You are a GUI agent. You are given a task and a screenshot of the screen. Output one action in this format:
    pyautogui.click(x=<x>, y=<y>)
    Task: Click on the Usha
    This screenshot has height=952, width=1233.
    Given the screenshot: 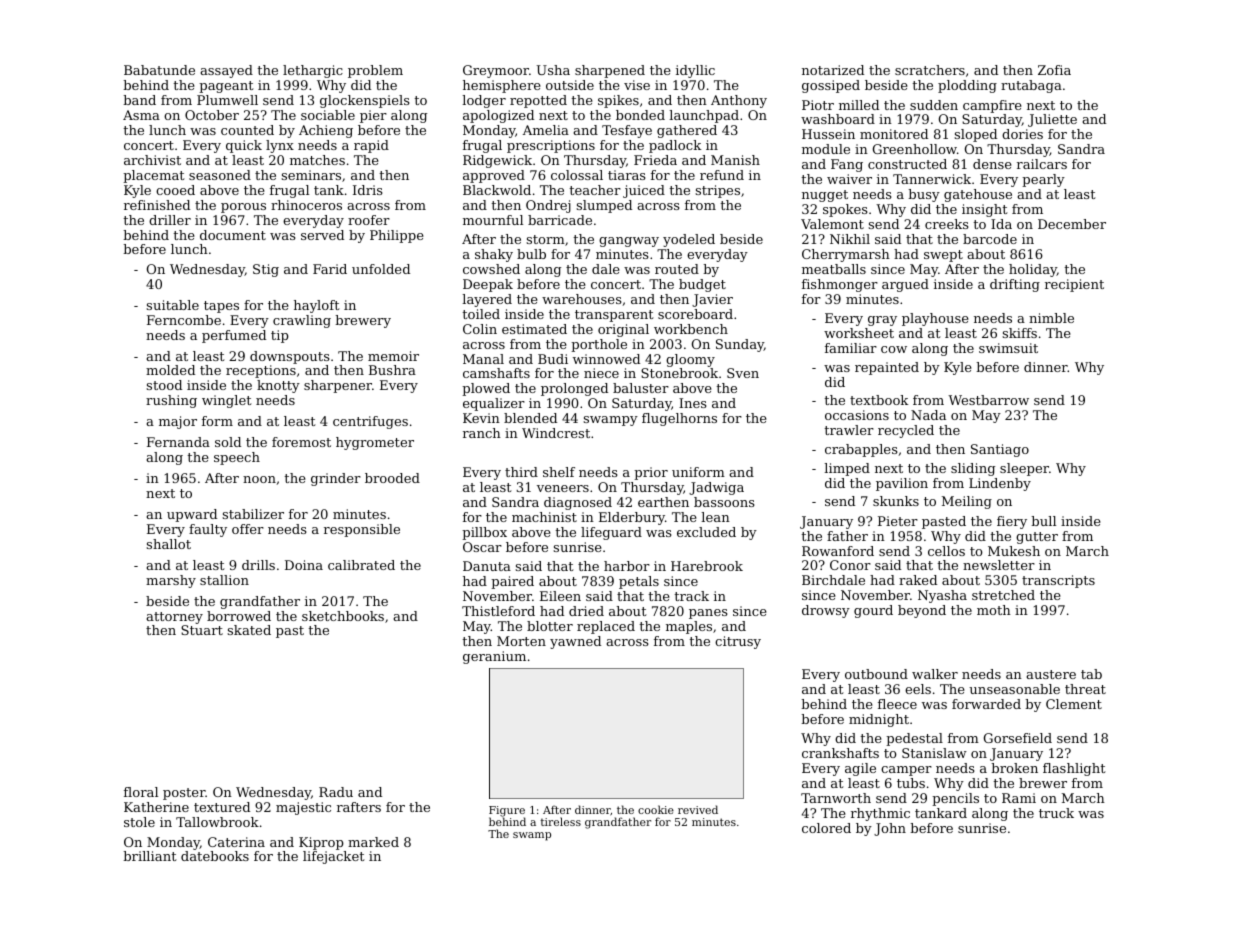 What is the action you would take?
    pyautogui.click(x=553, y=70)
